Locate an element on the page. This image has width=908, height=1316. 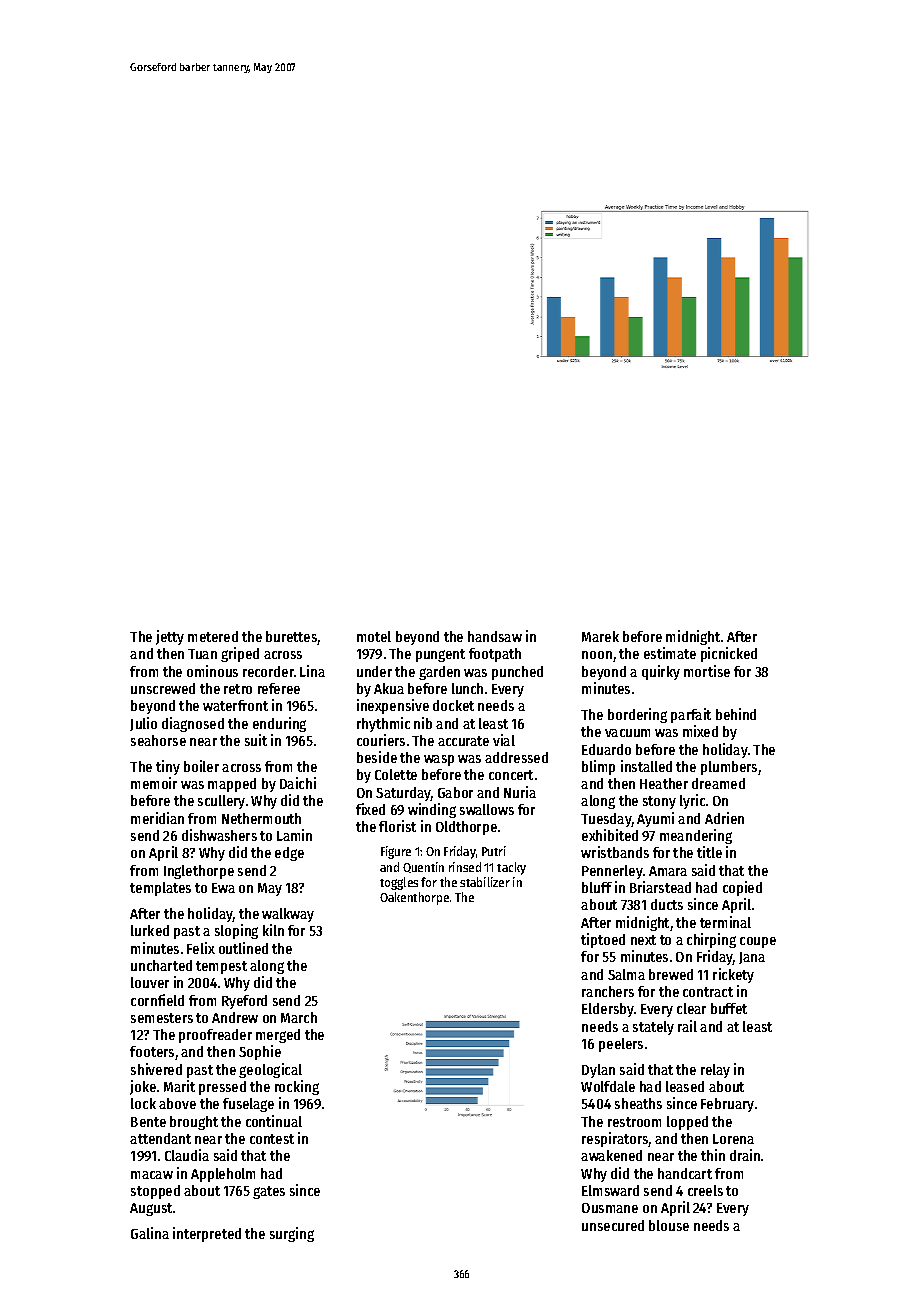
leased is located at coordinates (685, 1086).
